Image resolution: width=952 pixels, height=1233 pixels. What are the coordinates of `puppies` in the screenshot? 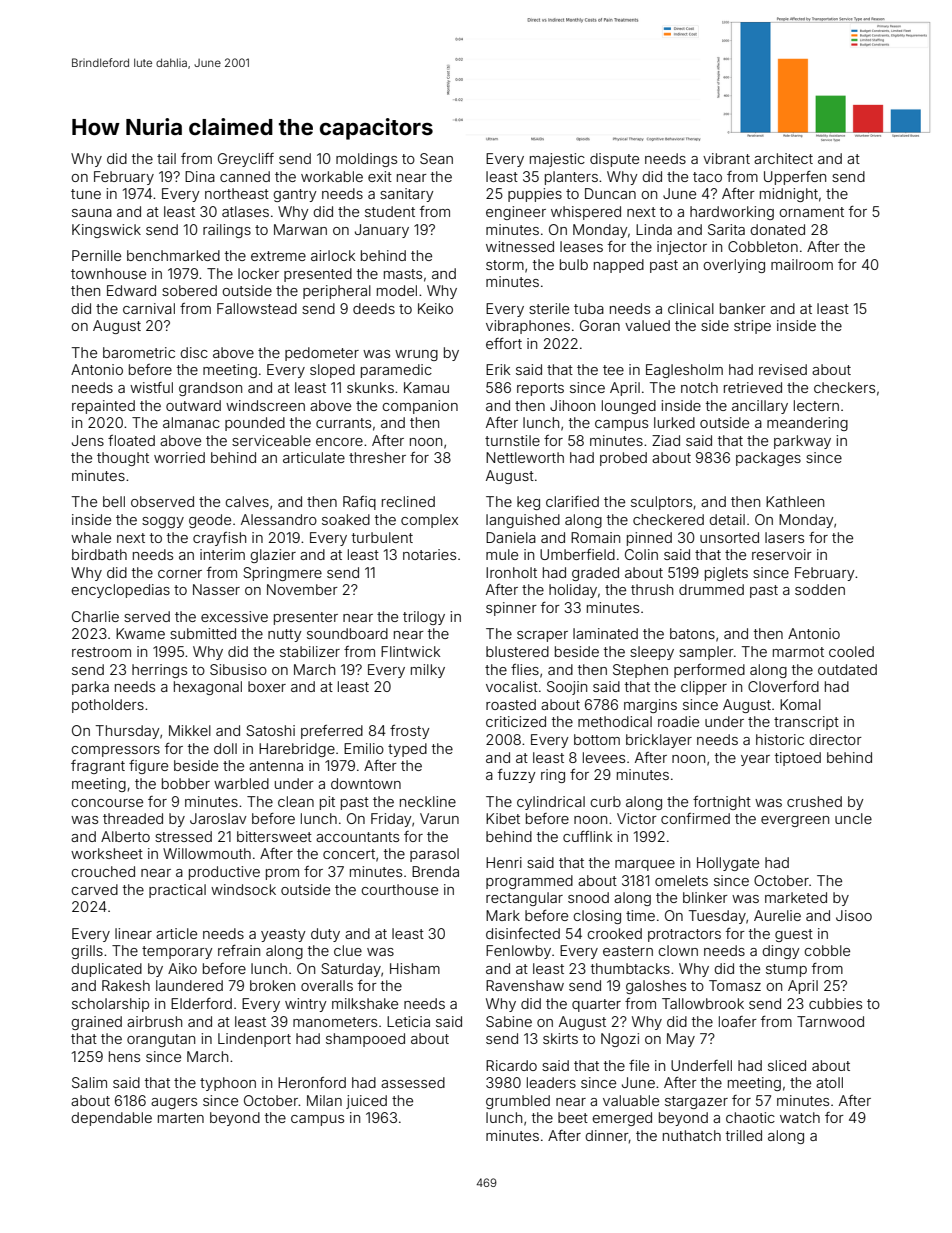 It's located at (535, 195).
